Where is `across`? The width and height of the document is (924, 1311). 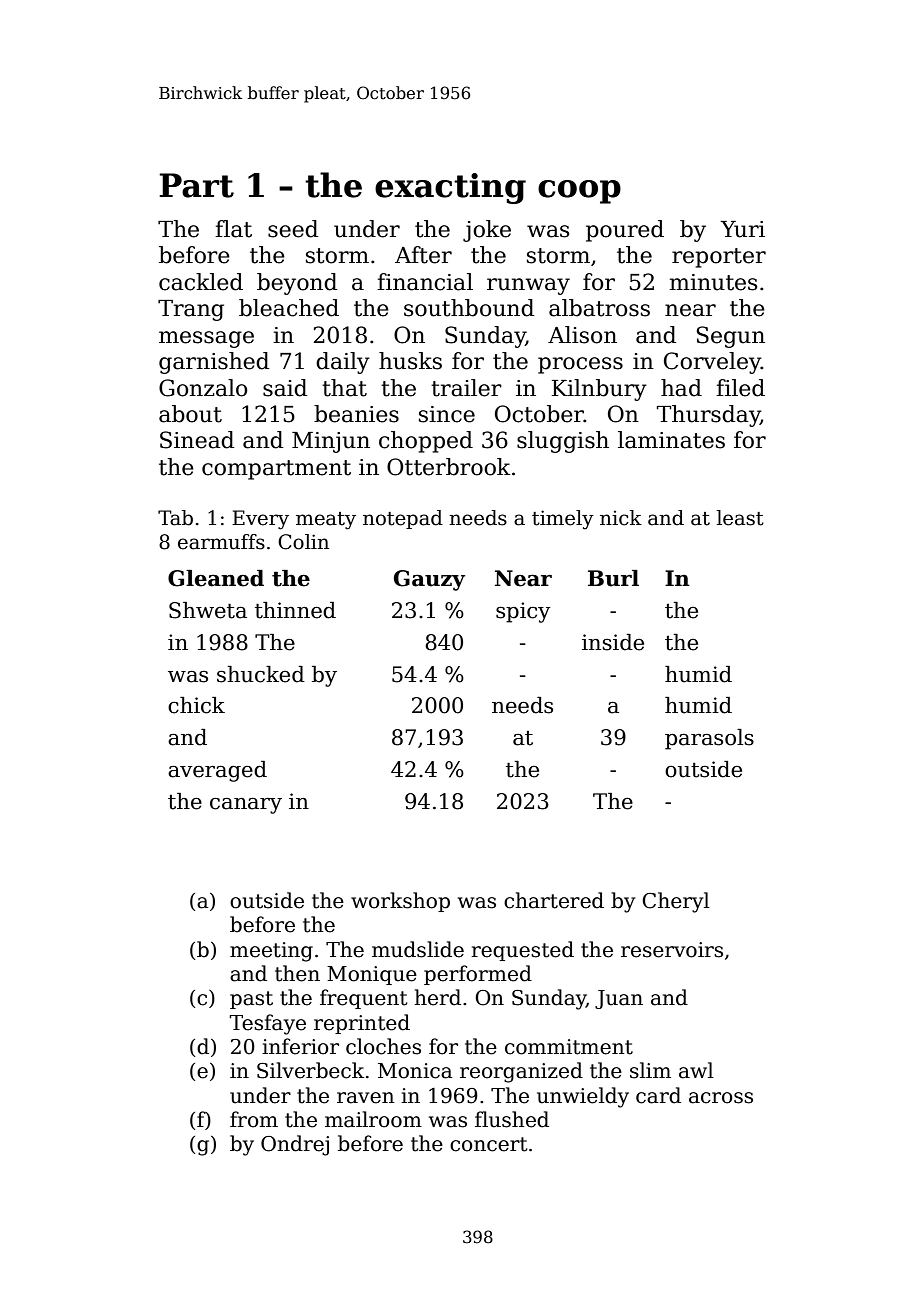
across is located at coordinates (721, 1098).
